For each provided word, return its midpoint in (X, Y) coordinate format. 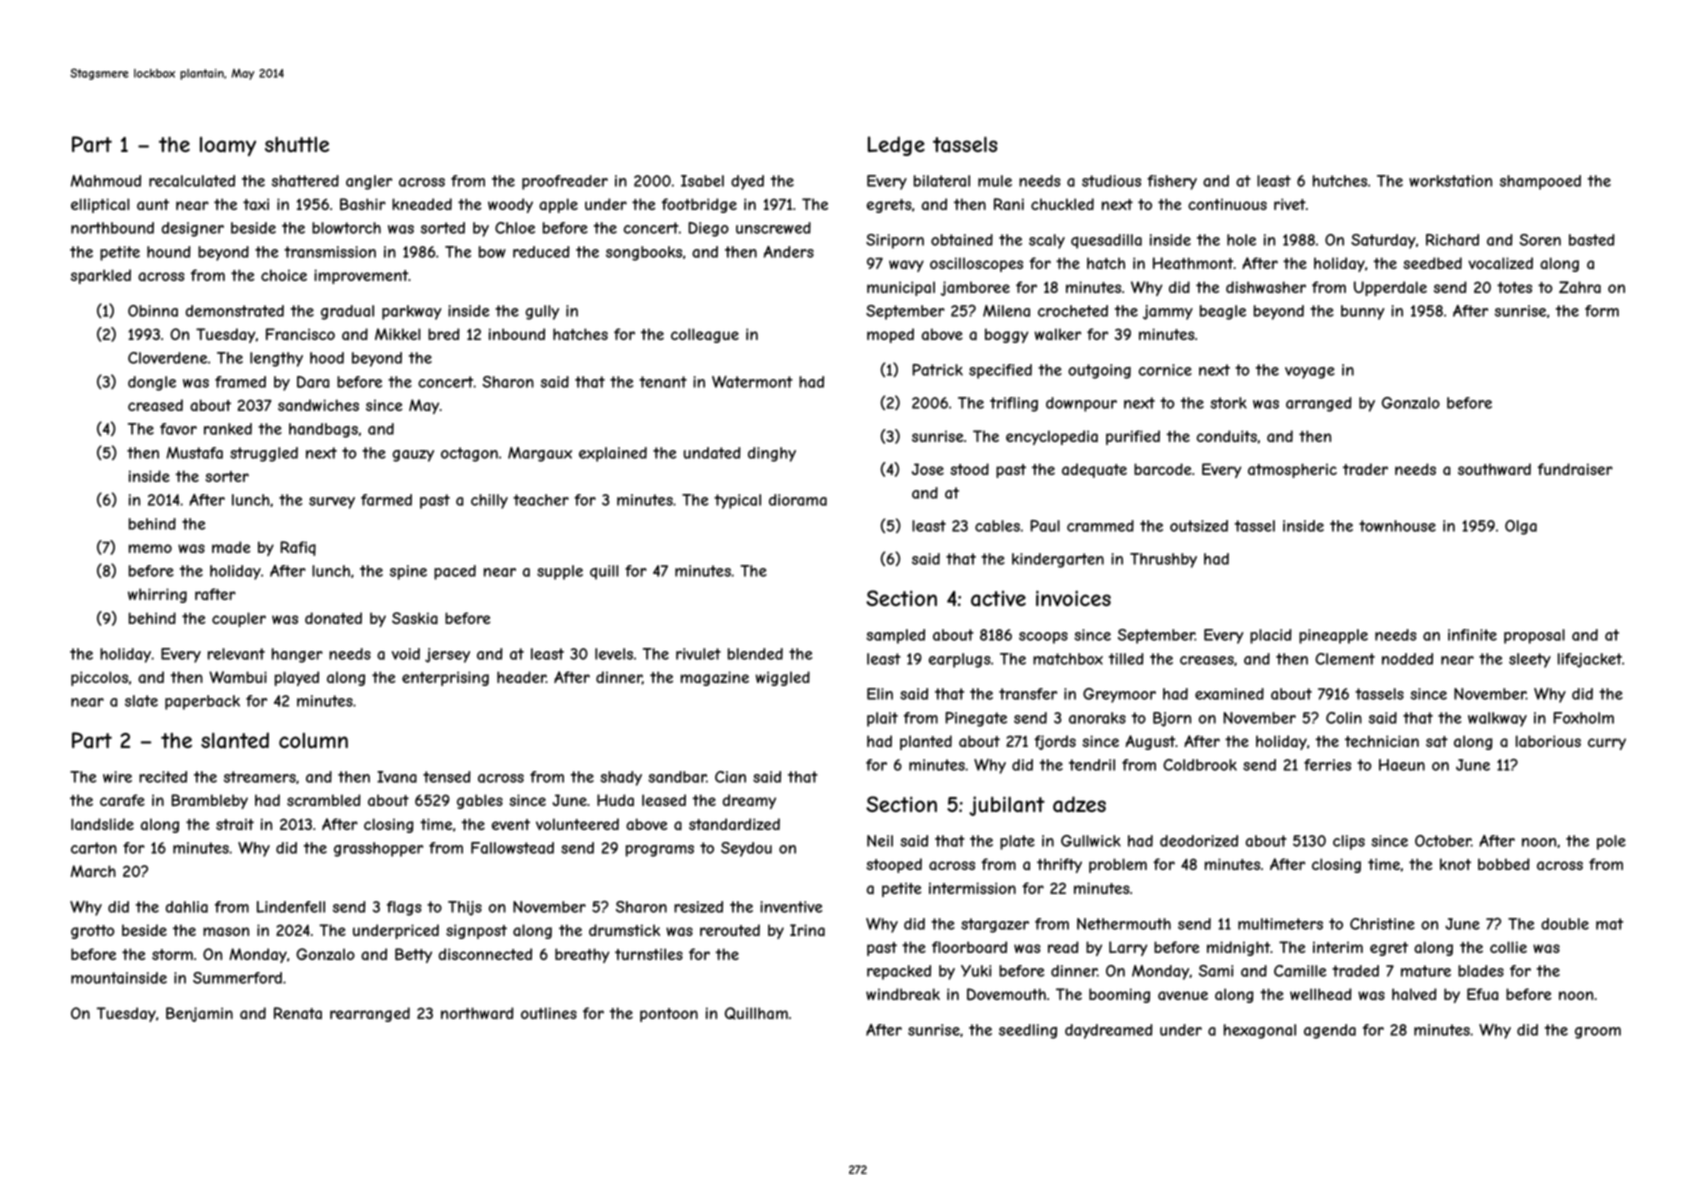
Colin (1344, 718)
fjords (1055, 742)
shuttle (297, 144)
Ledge (896, 146)
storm (172, 954)
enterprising (445, 678)
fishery (1172, 182)
